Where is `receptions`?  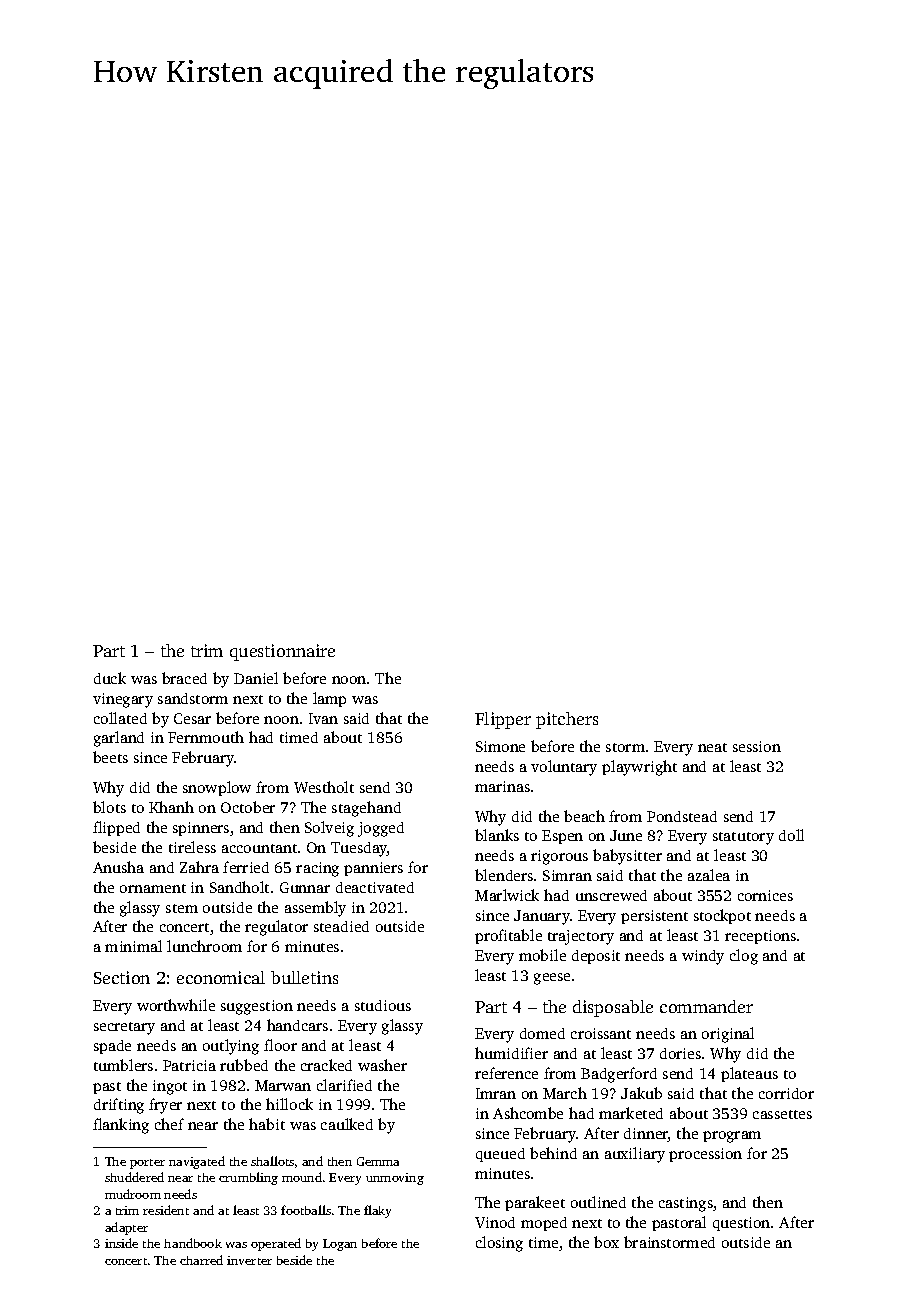
receptions is located at coordinates (760, 937).
